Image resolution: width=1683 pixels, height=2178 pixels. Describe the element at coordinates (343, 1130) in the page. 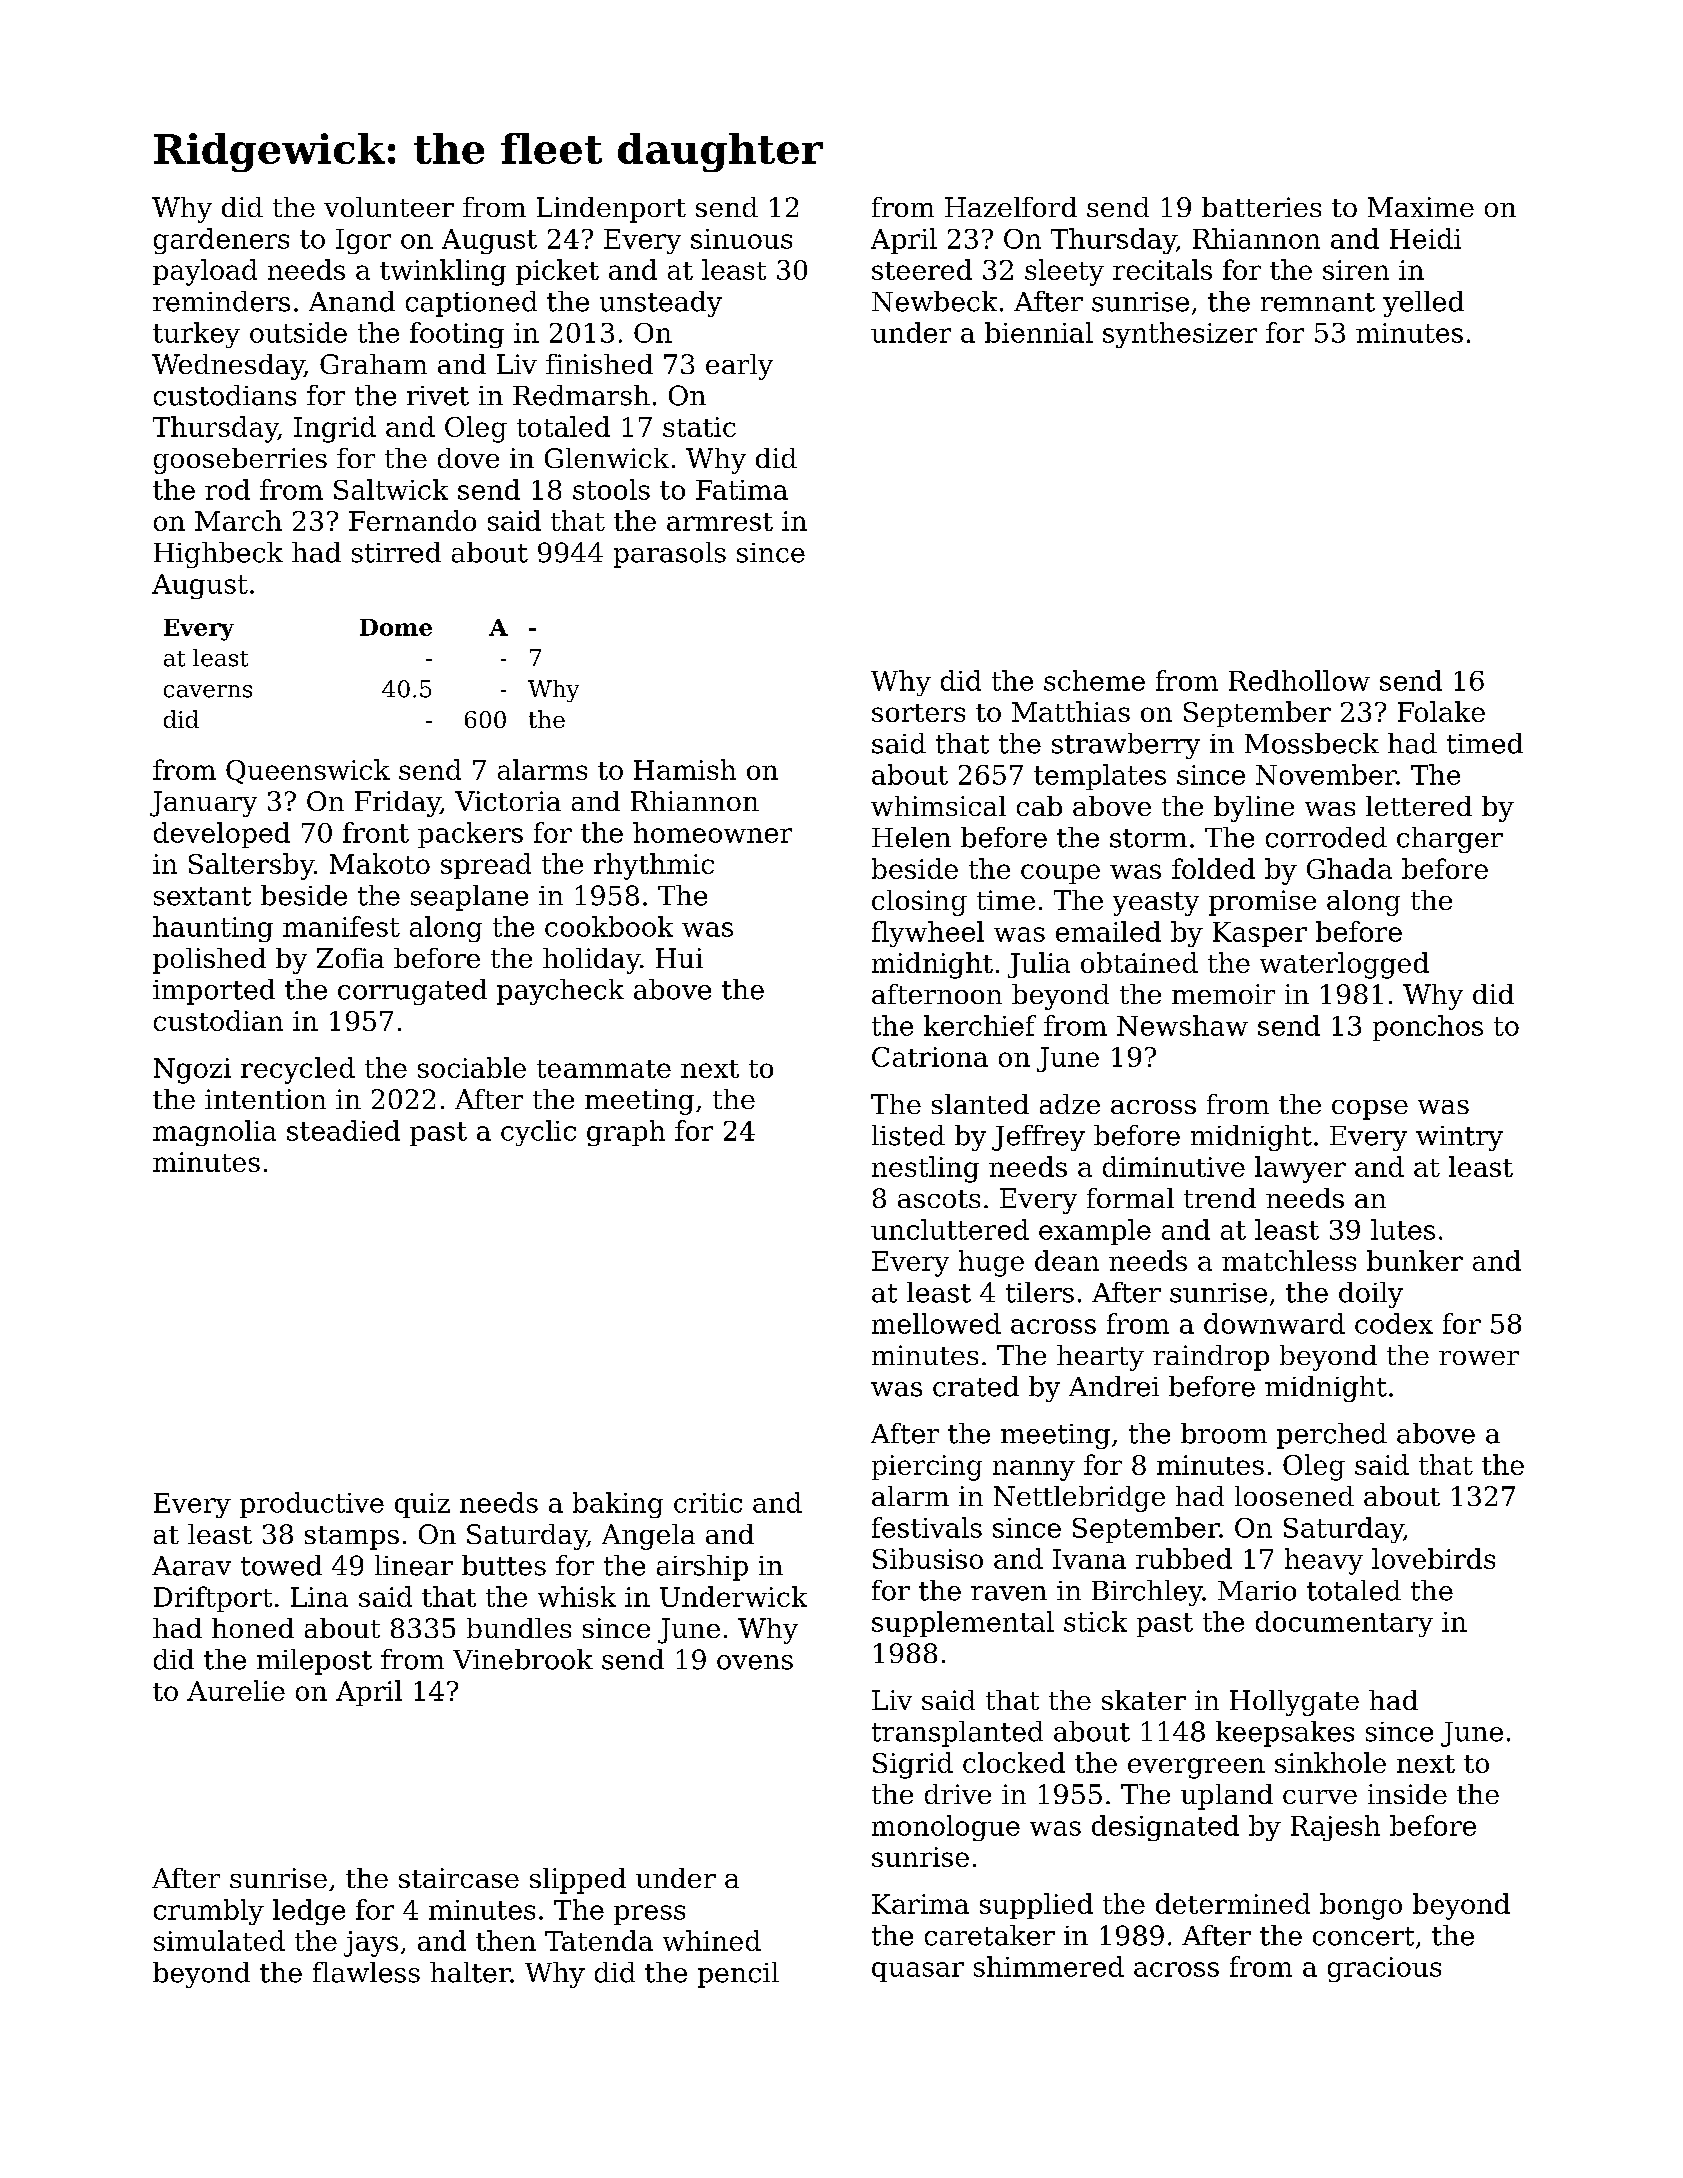

I see `steadied` at that location.
